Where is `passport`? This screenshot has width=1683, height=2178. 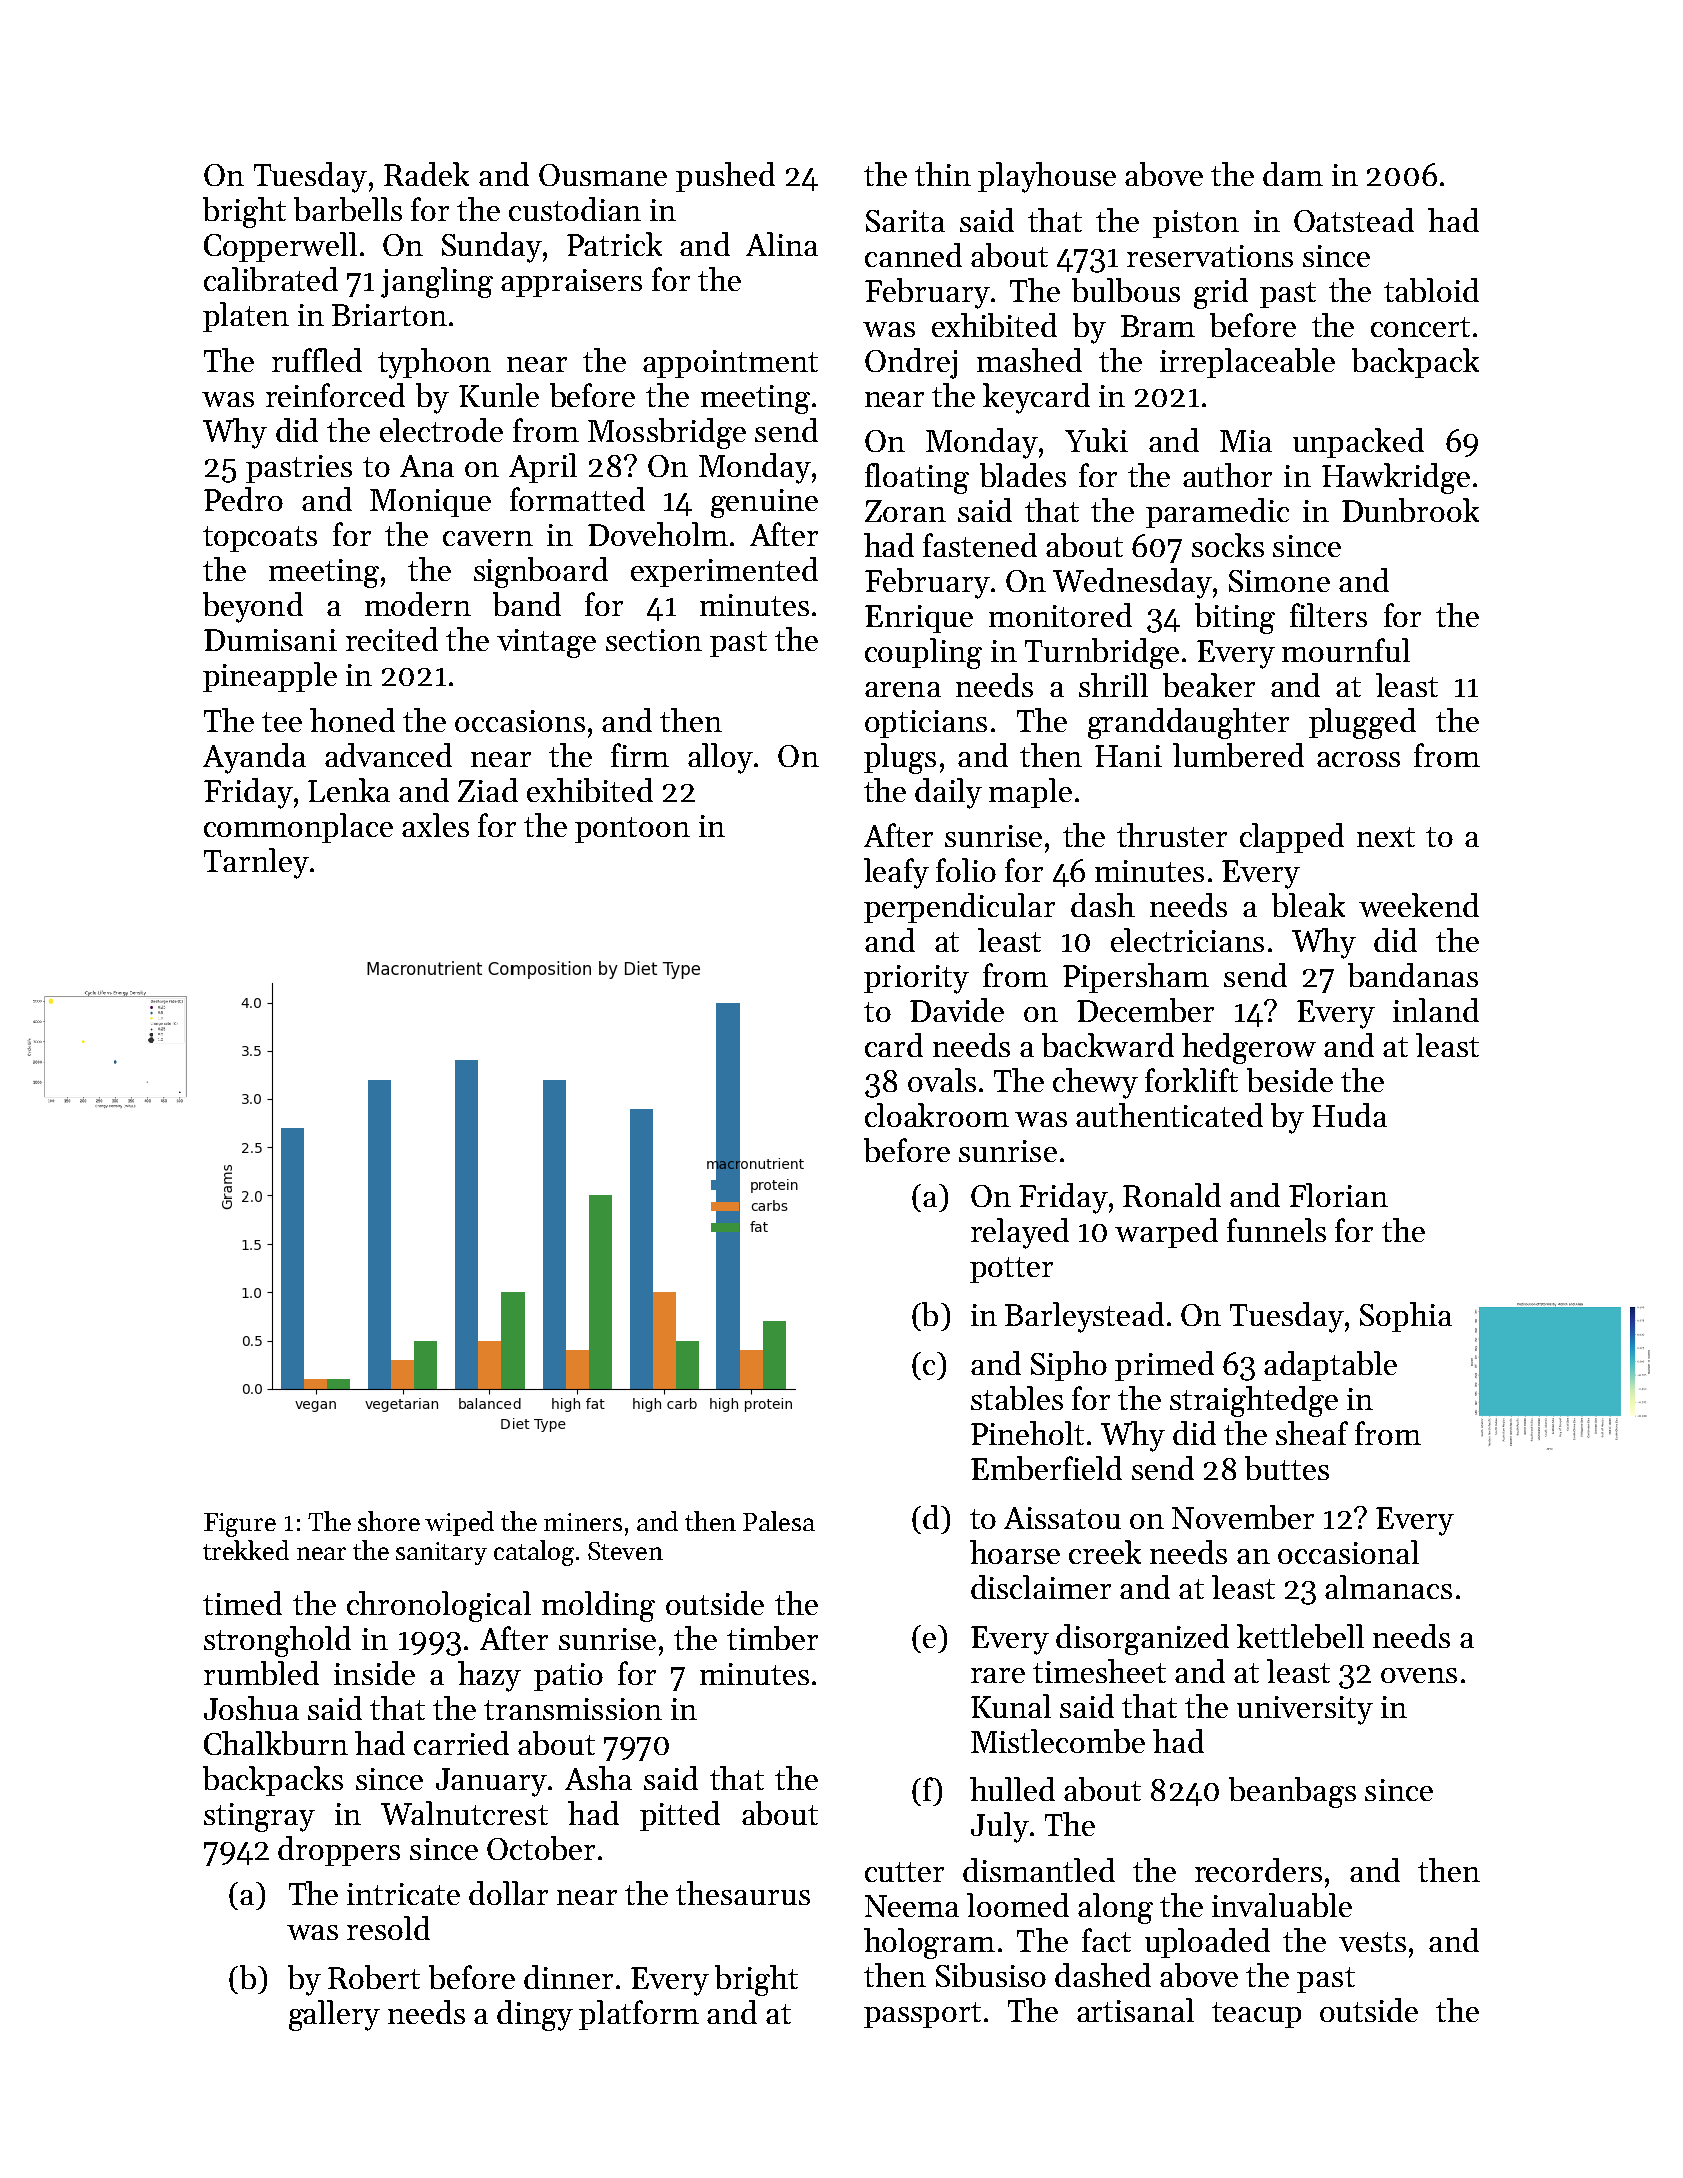
passport is located at coordinates (922, 2015).
